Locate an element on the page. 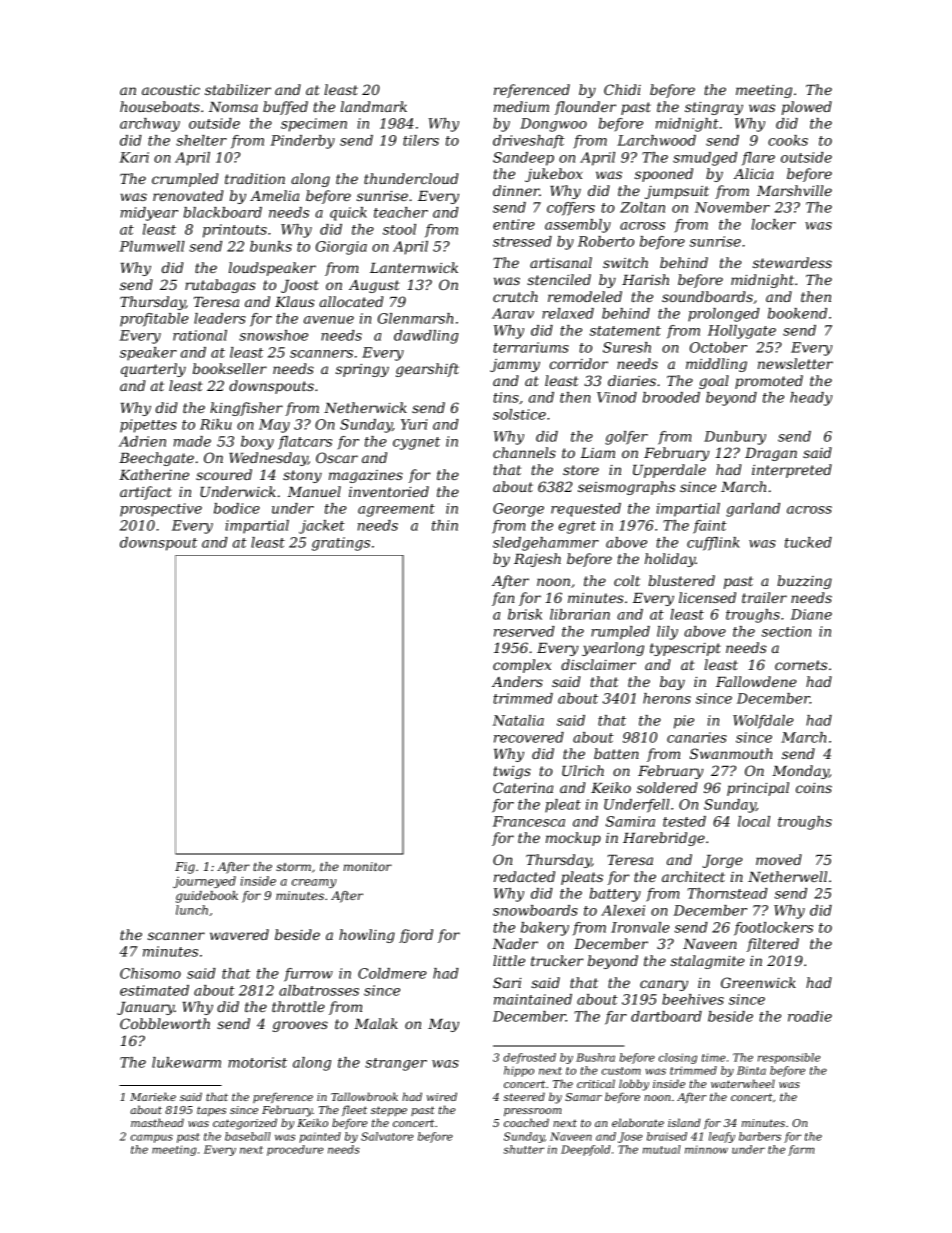  dartboard is located at coordinates (666, 1016).
